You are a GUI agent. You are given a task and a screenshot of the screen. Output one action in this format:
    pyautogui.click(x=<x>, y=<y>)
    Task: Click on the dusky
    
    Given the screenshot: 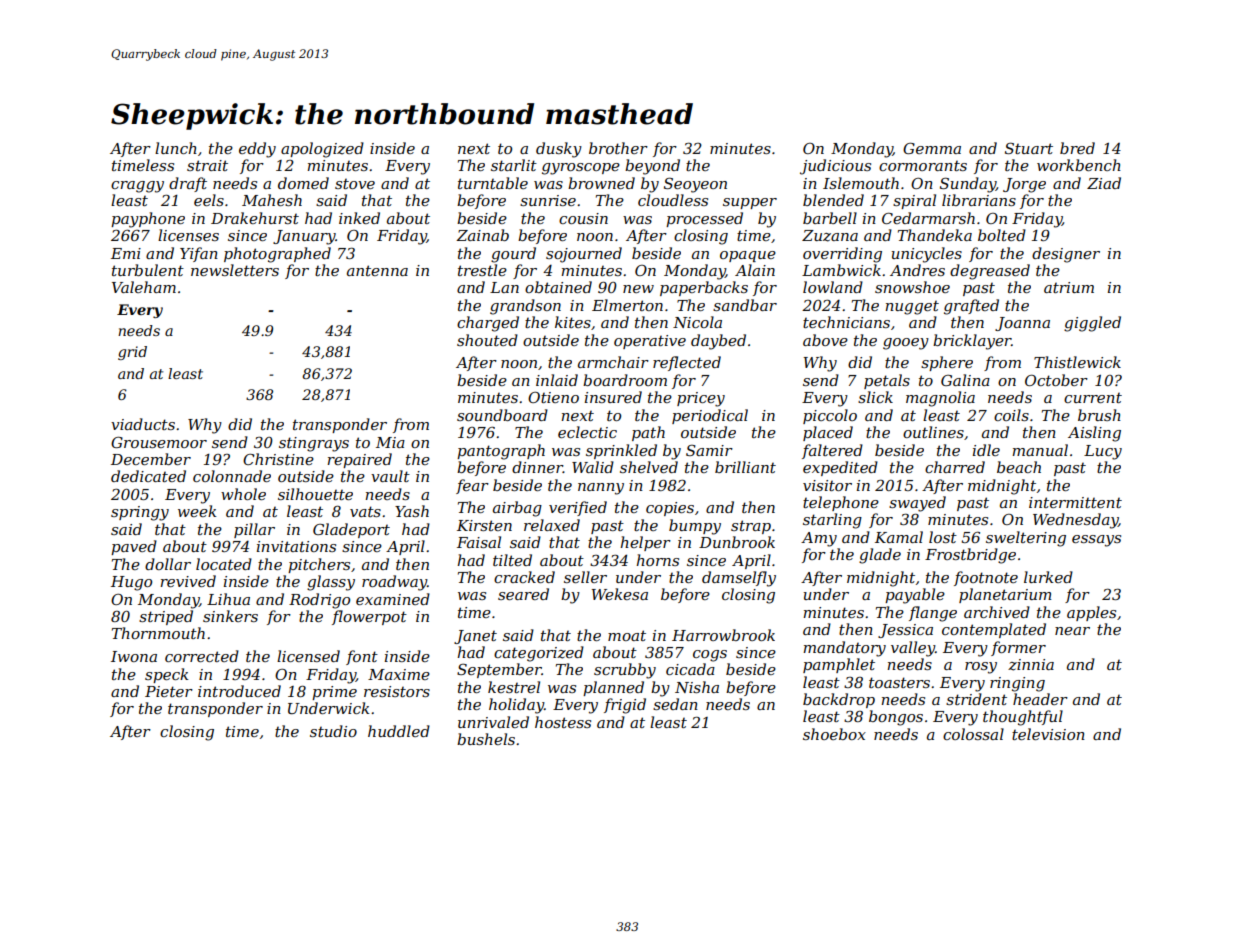 What is the action you would take?
    pyautogui.click(x=559, y=150)
